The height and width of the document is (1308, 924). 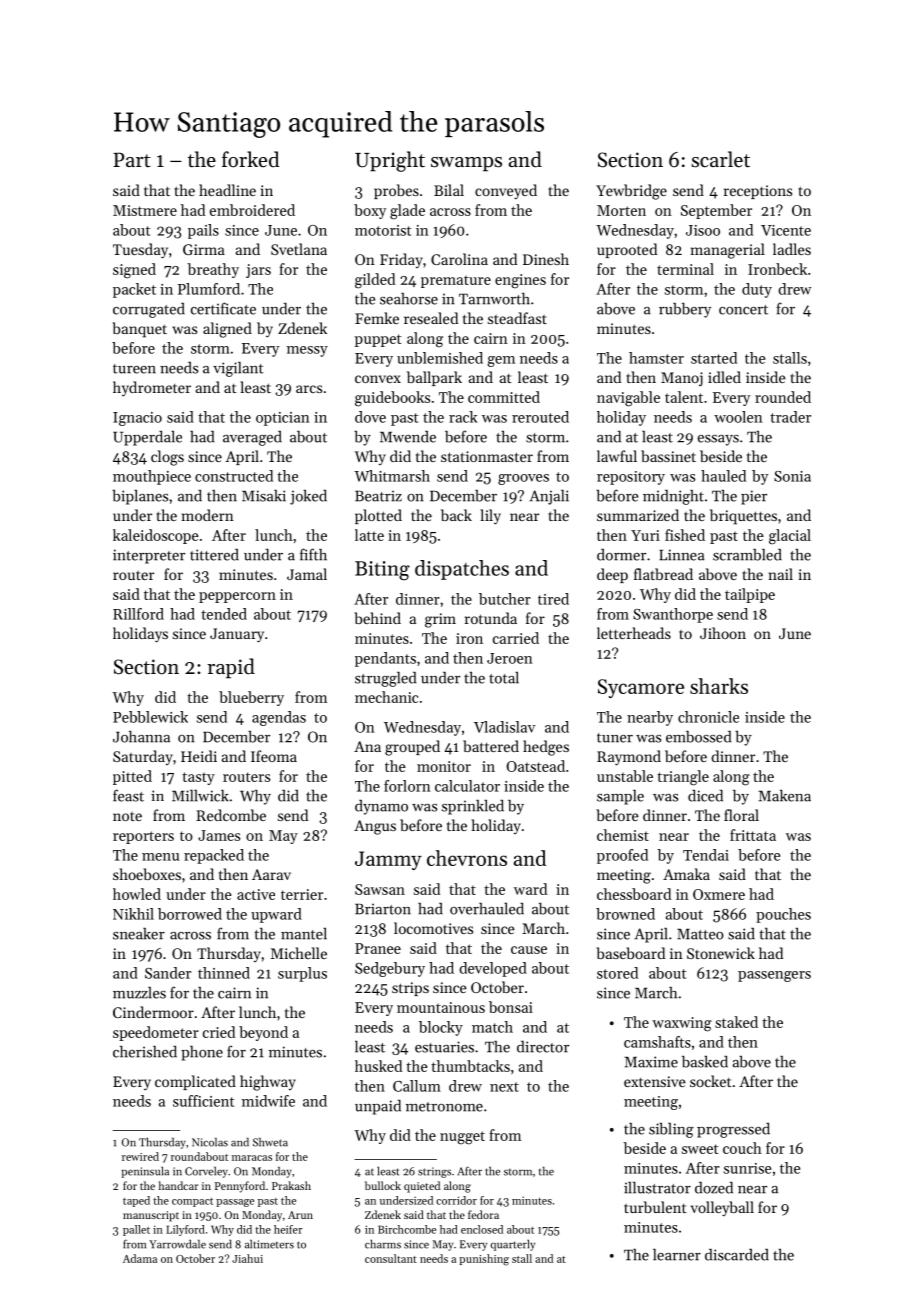 I want to click on stationmaster, so click(x=487, y=456).
